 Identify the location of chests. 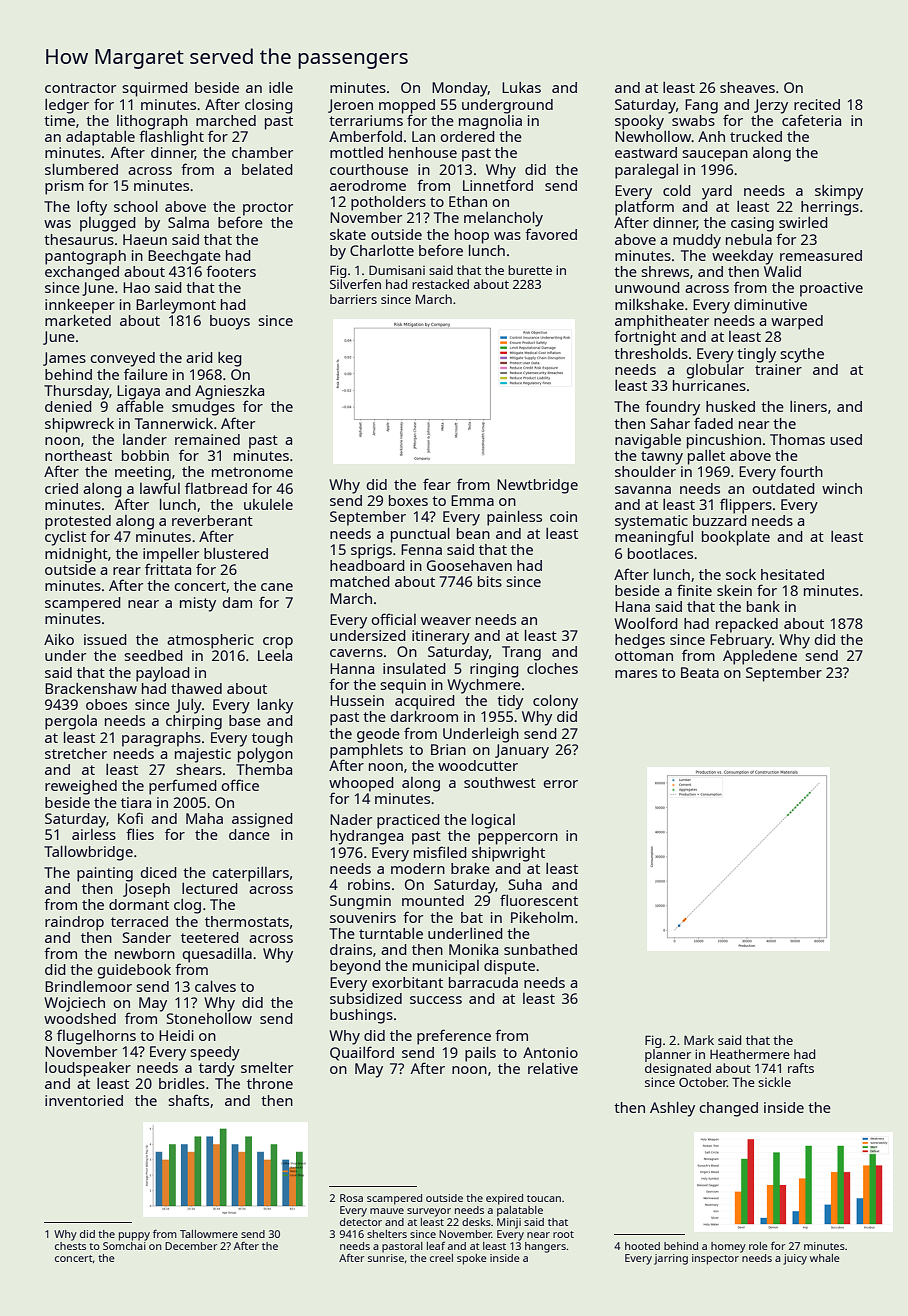
(70, 1246).
